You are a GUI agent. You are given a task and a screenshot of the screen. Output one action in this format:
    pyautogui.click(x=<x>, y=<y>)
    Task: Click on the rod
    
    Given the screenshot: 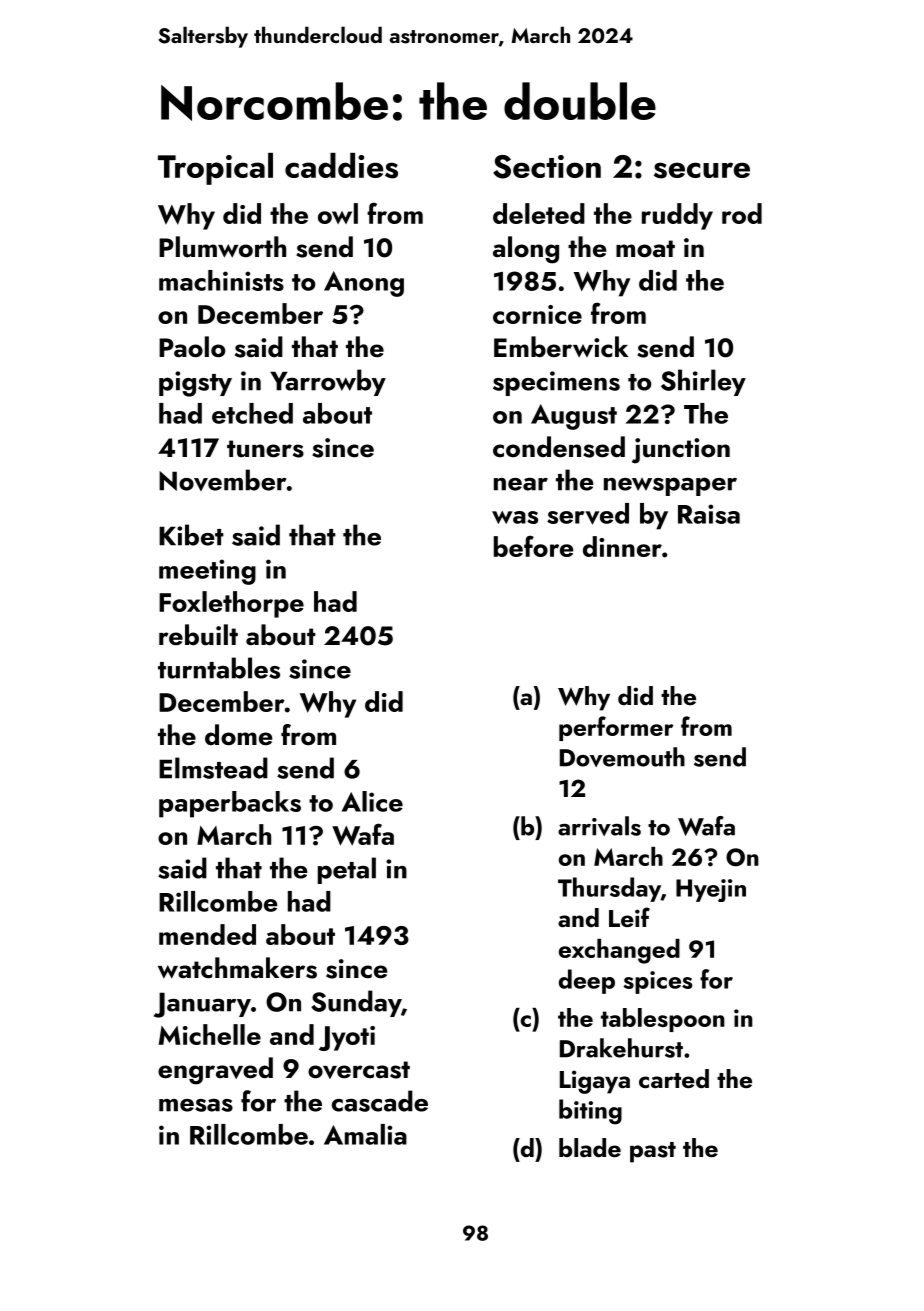 What is the action you would take?
    pyautogui.click(x=742, y=213)
